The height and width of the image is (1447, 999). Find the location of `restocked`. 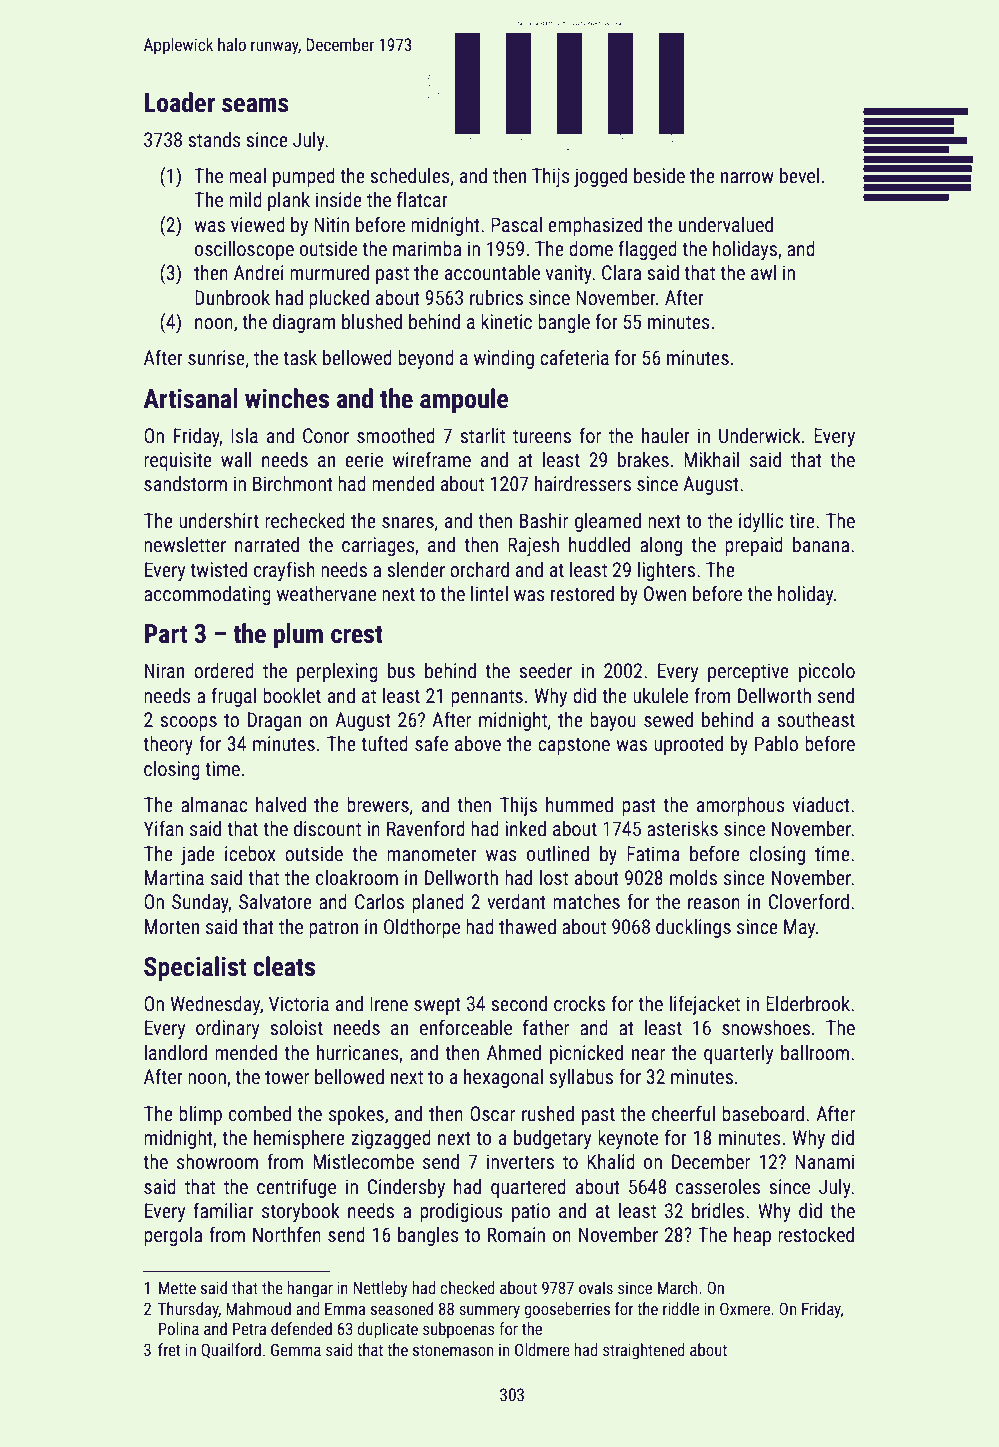

restocked is located at coordinates (816, 1234).
